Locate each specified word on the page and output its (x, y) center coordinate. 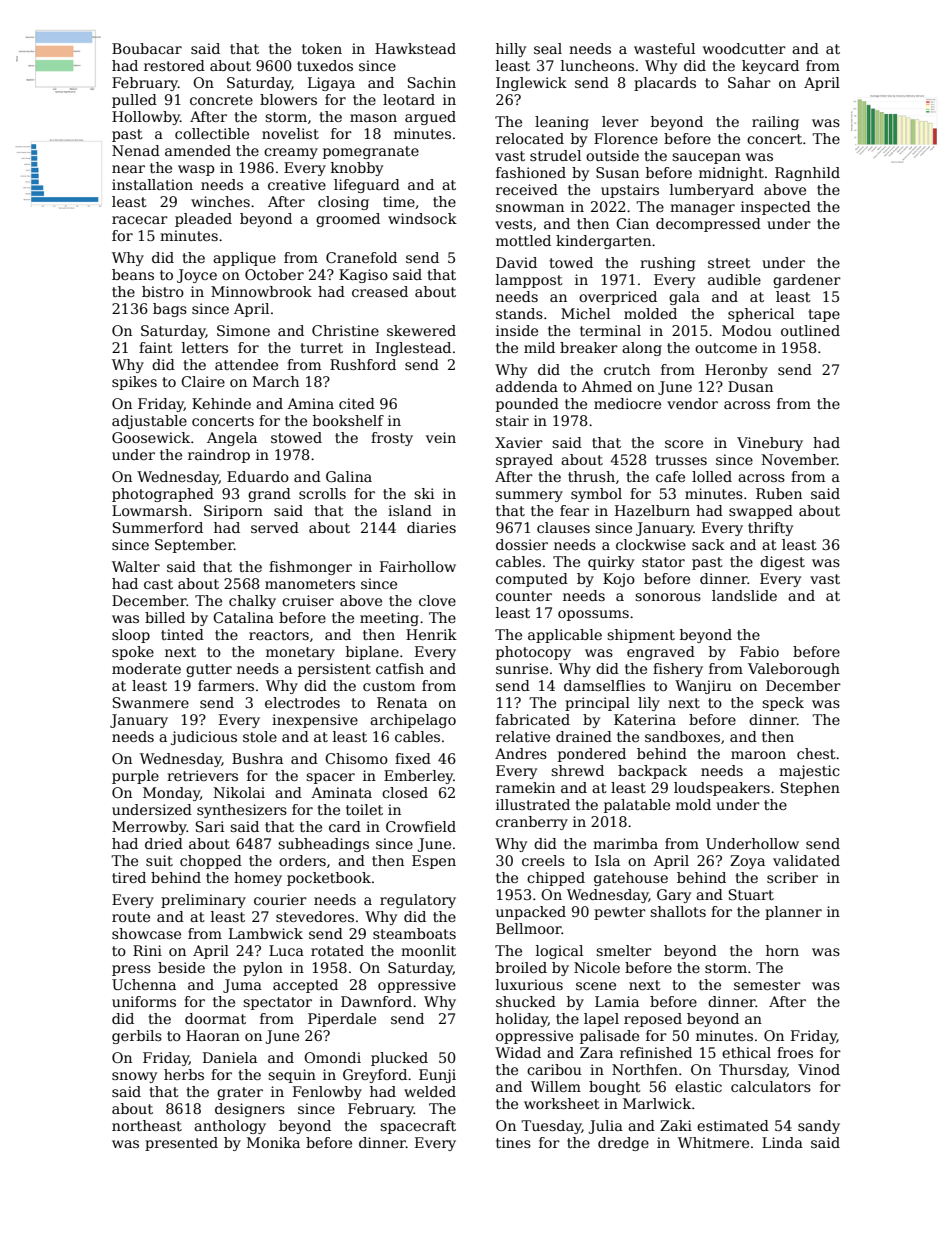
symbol (596, 495)
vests (513, 224)
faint (156, 347)
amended (198, 150)
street (729, 263)
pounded (527, 405)
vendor (692, 403)
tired (129, 877)
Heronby (736, 371)
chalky (252, 602)
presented (181, 1144)
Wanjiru (703, 687)
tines (513, 1142)
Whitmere (713, 1142)
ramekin (525, 787)
